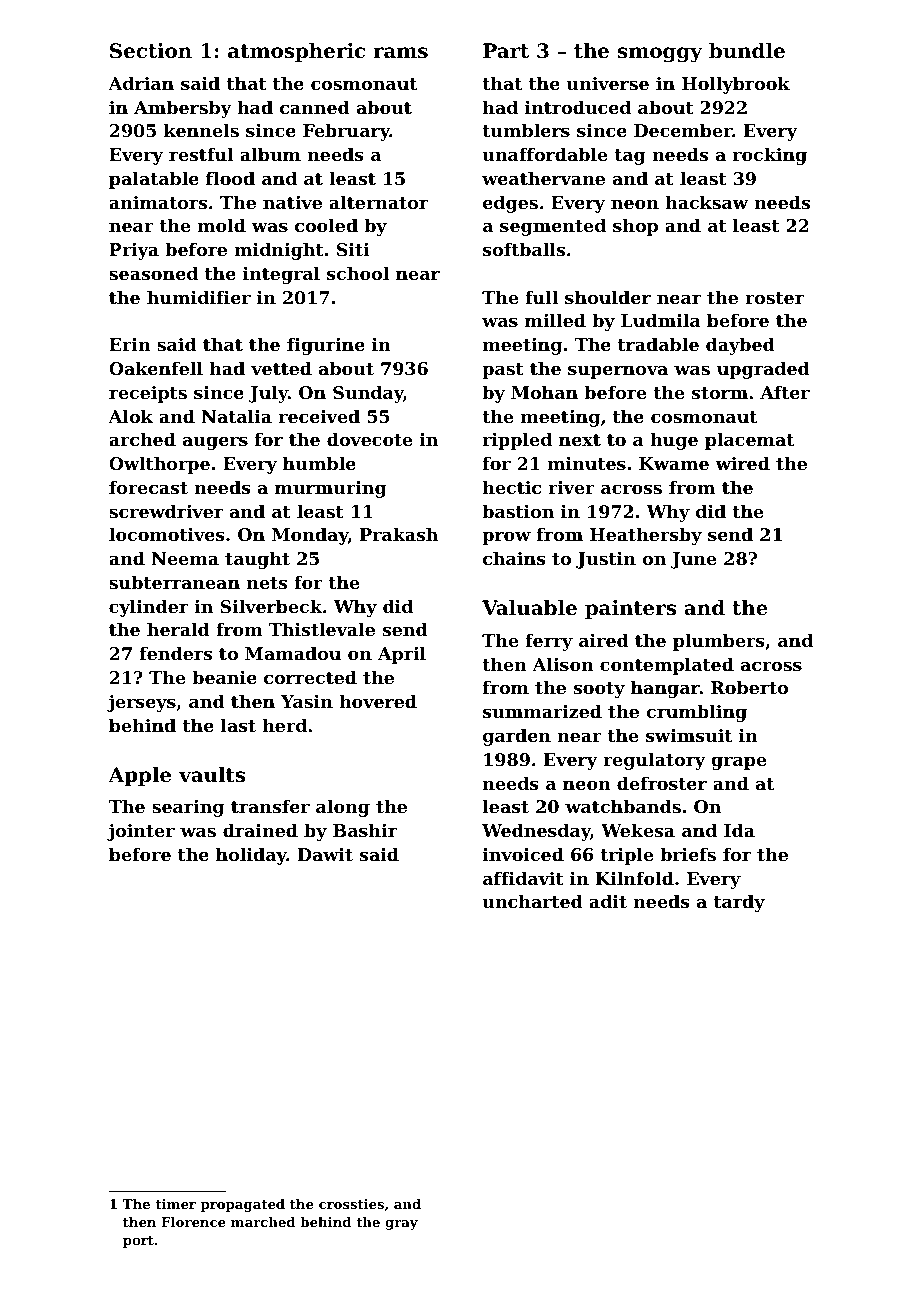  I want to click on huge, so click(674, 441).
